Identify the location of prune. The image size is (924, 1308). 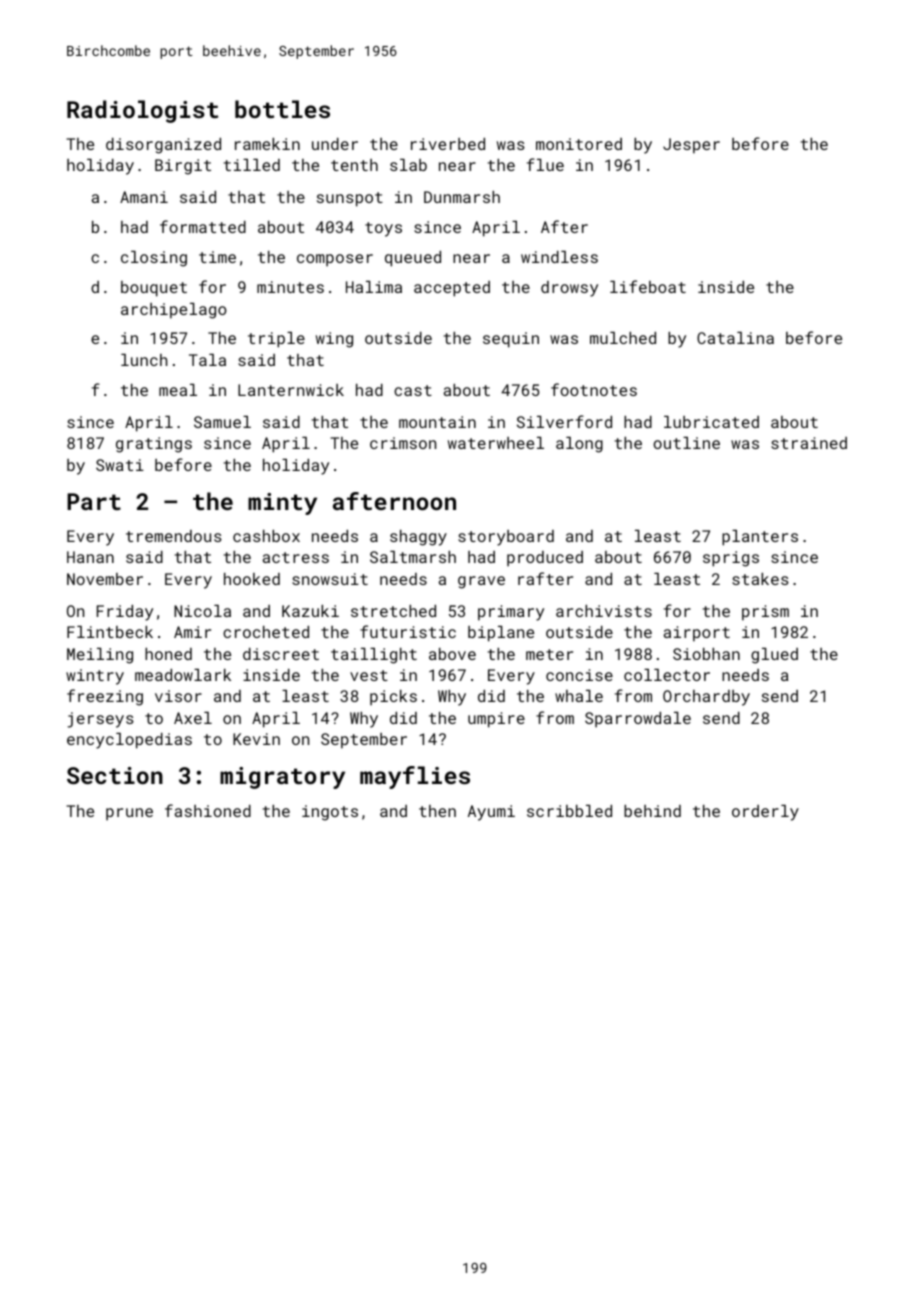
(129, 814).
